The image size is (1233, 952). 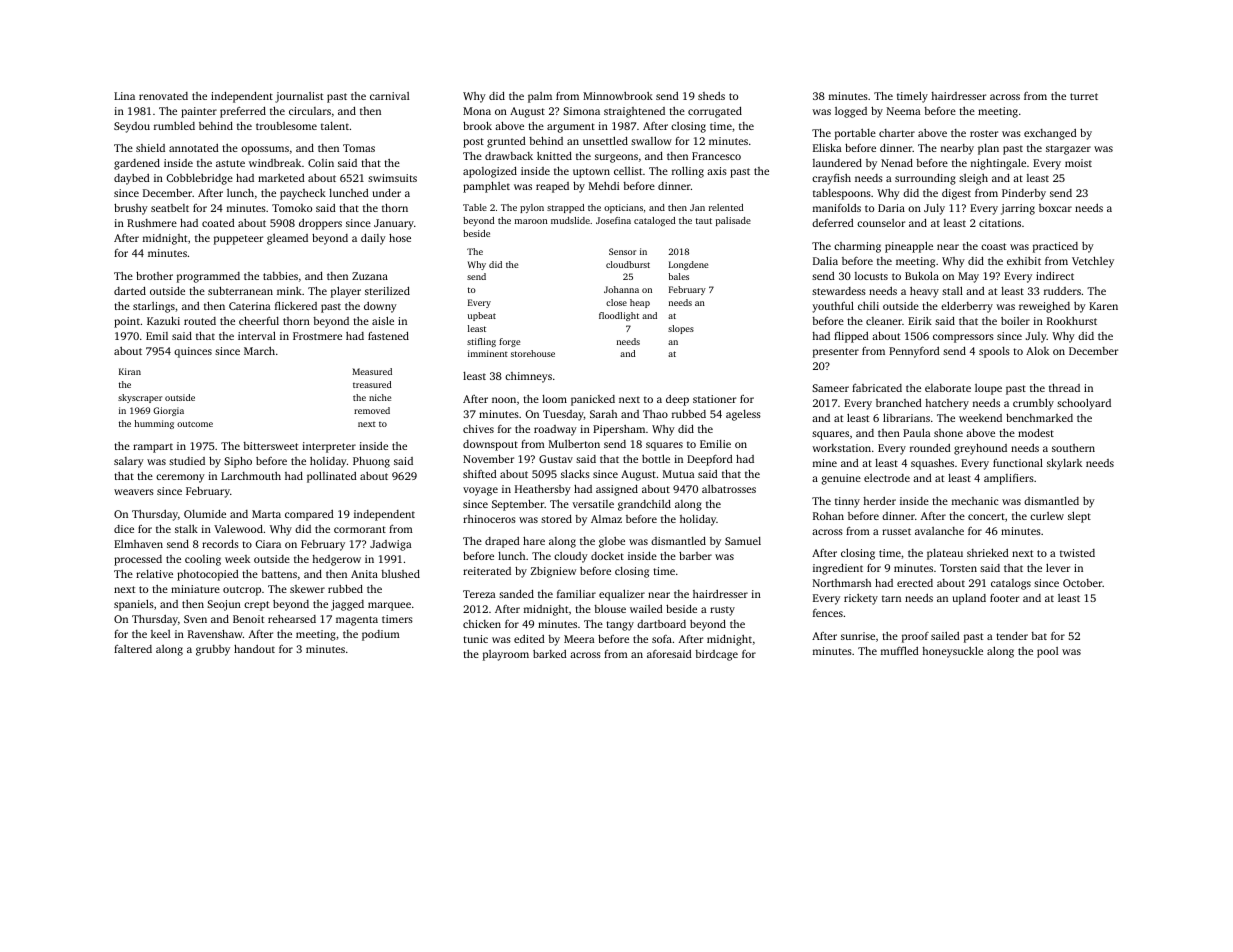 I want to click on practiced, so click(x=1055, y=247).
